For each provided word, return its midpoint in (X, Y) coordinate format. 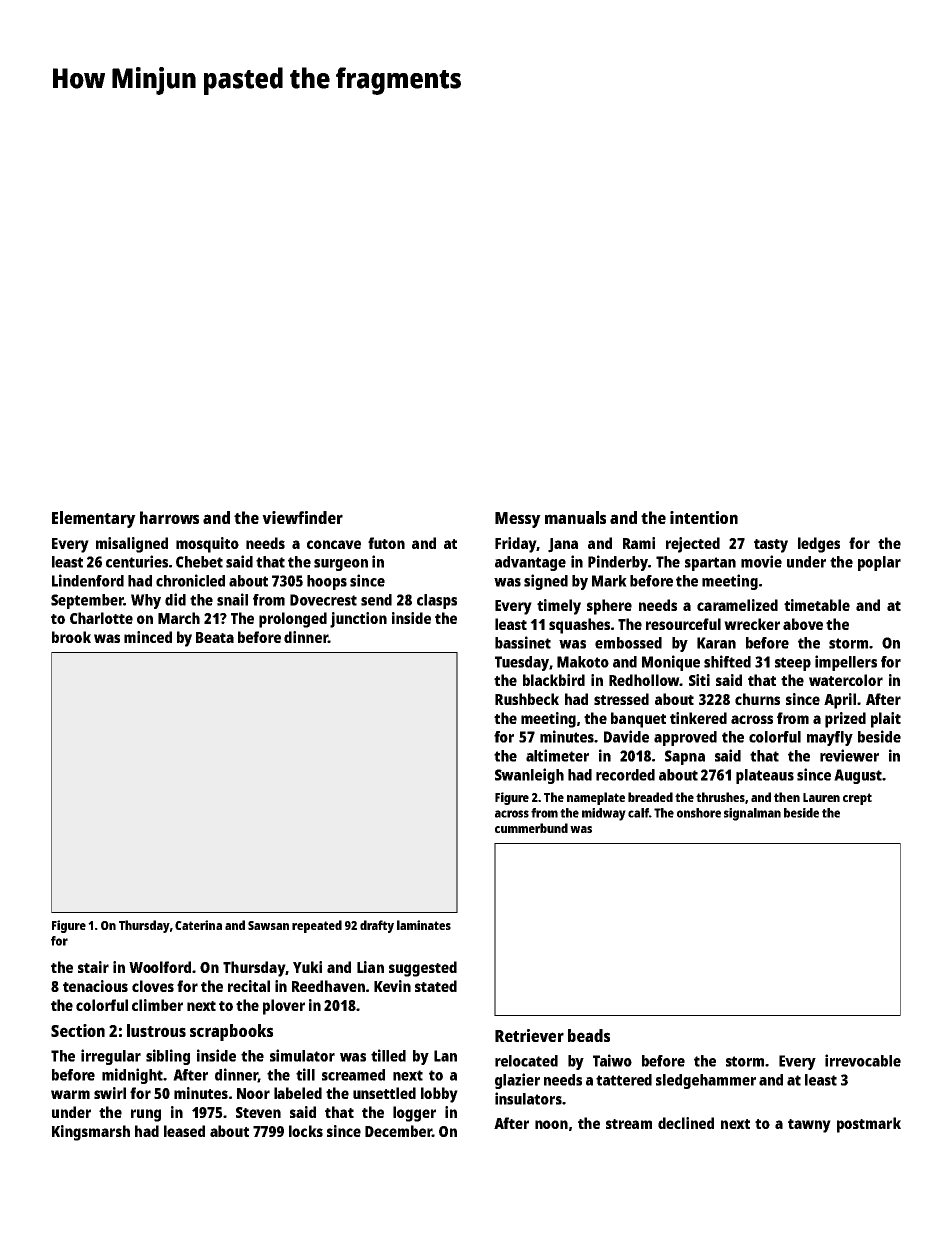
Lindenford (88, 580)
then (787, 797)
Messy (518, 520)
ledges (819, 545)
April (840, 701)
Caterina (198, 925)
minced (148, 637)
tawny (809, 1126)
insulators (528, 1098)
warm (70, 1094)
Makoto (583, 662)
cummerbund (531, 828)
